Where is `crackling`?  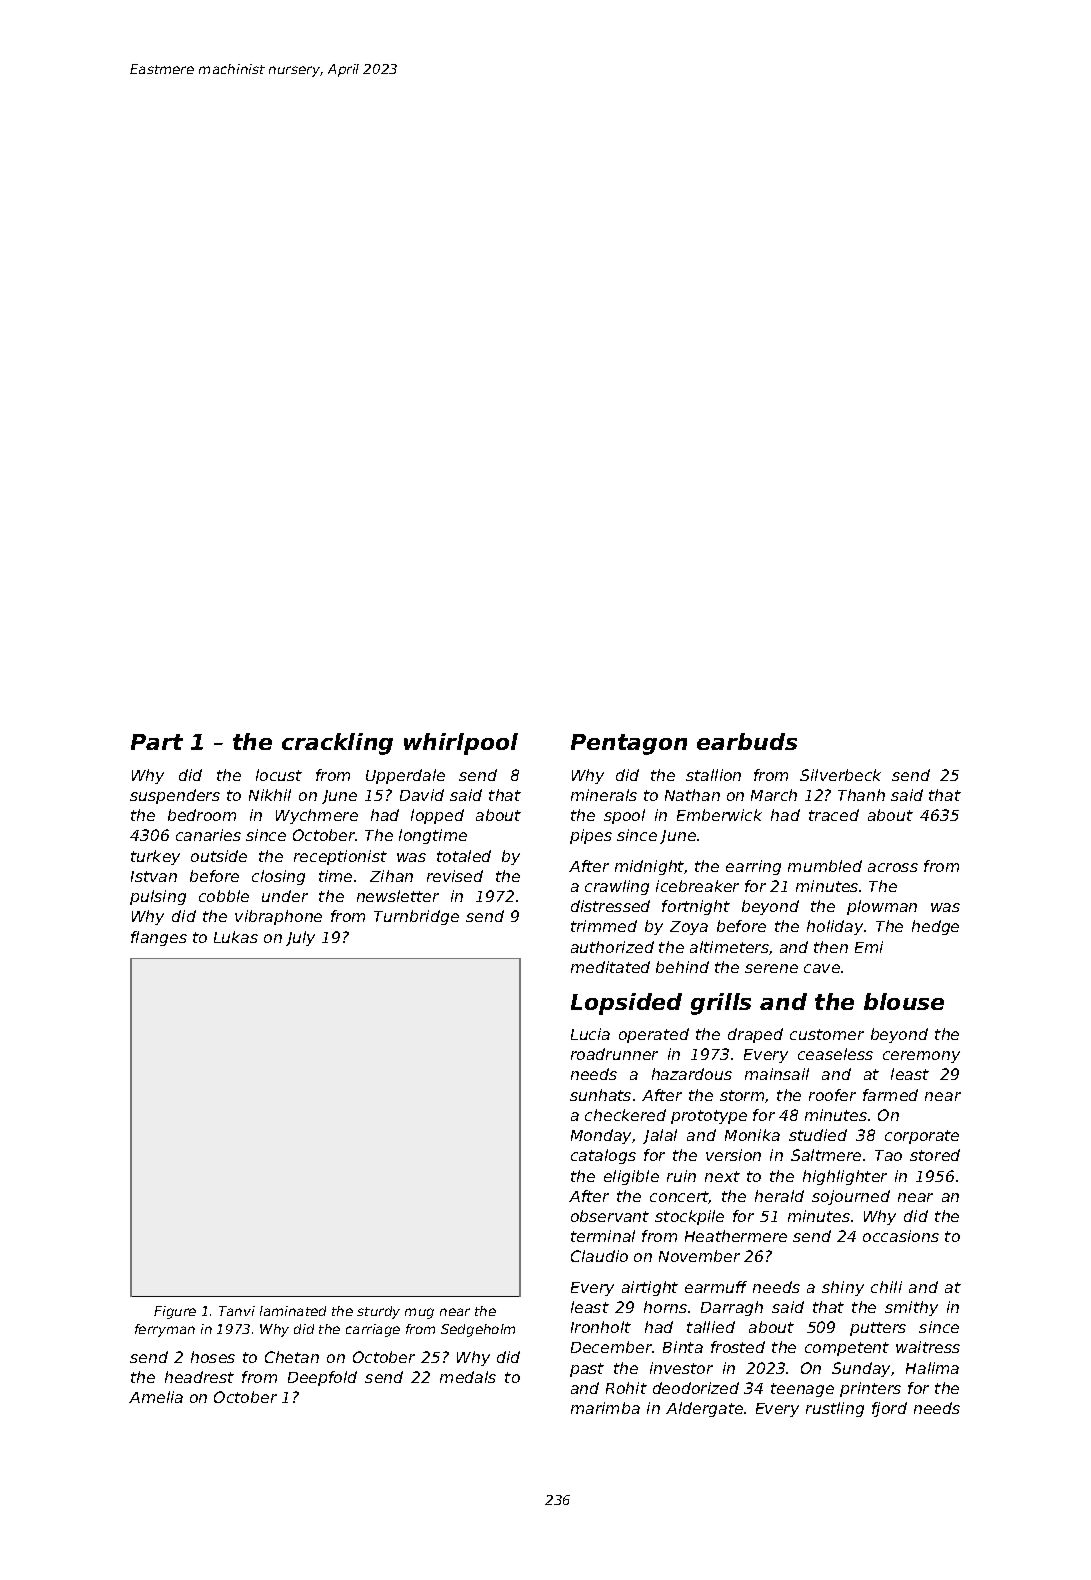 crackling is located at coordinates (337, 744).
